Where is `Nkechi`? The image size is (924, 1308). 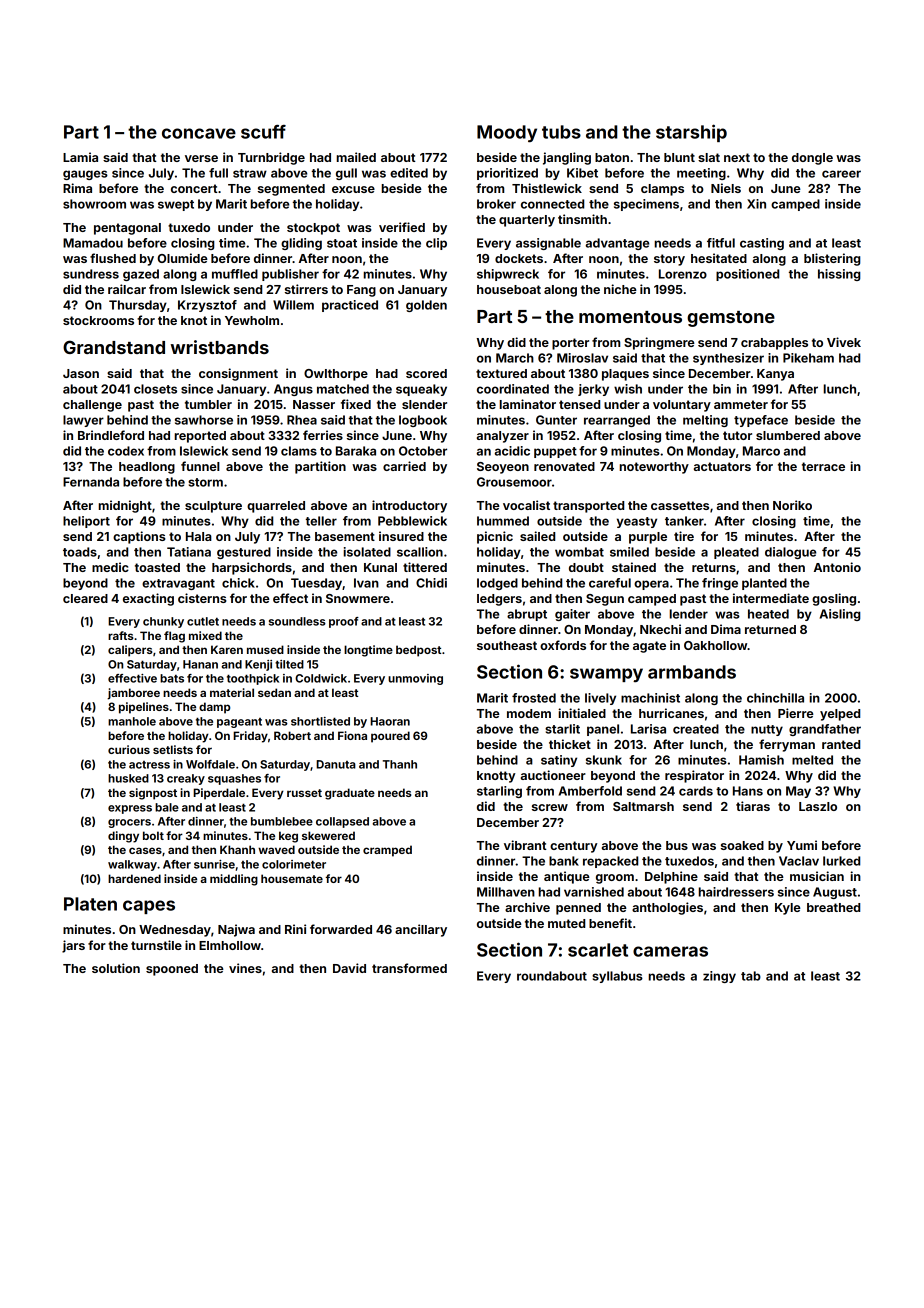
Nkechi is located at coordinates (660, 629).
